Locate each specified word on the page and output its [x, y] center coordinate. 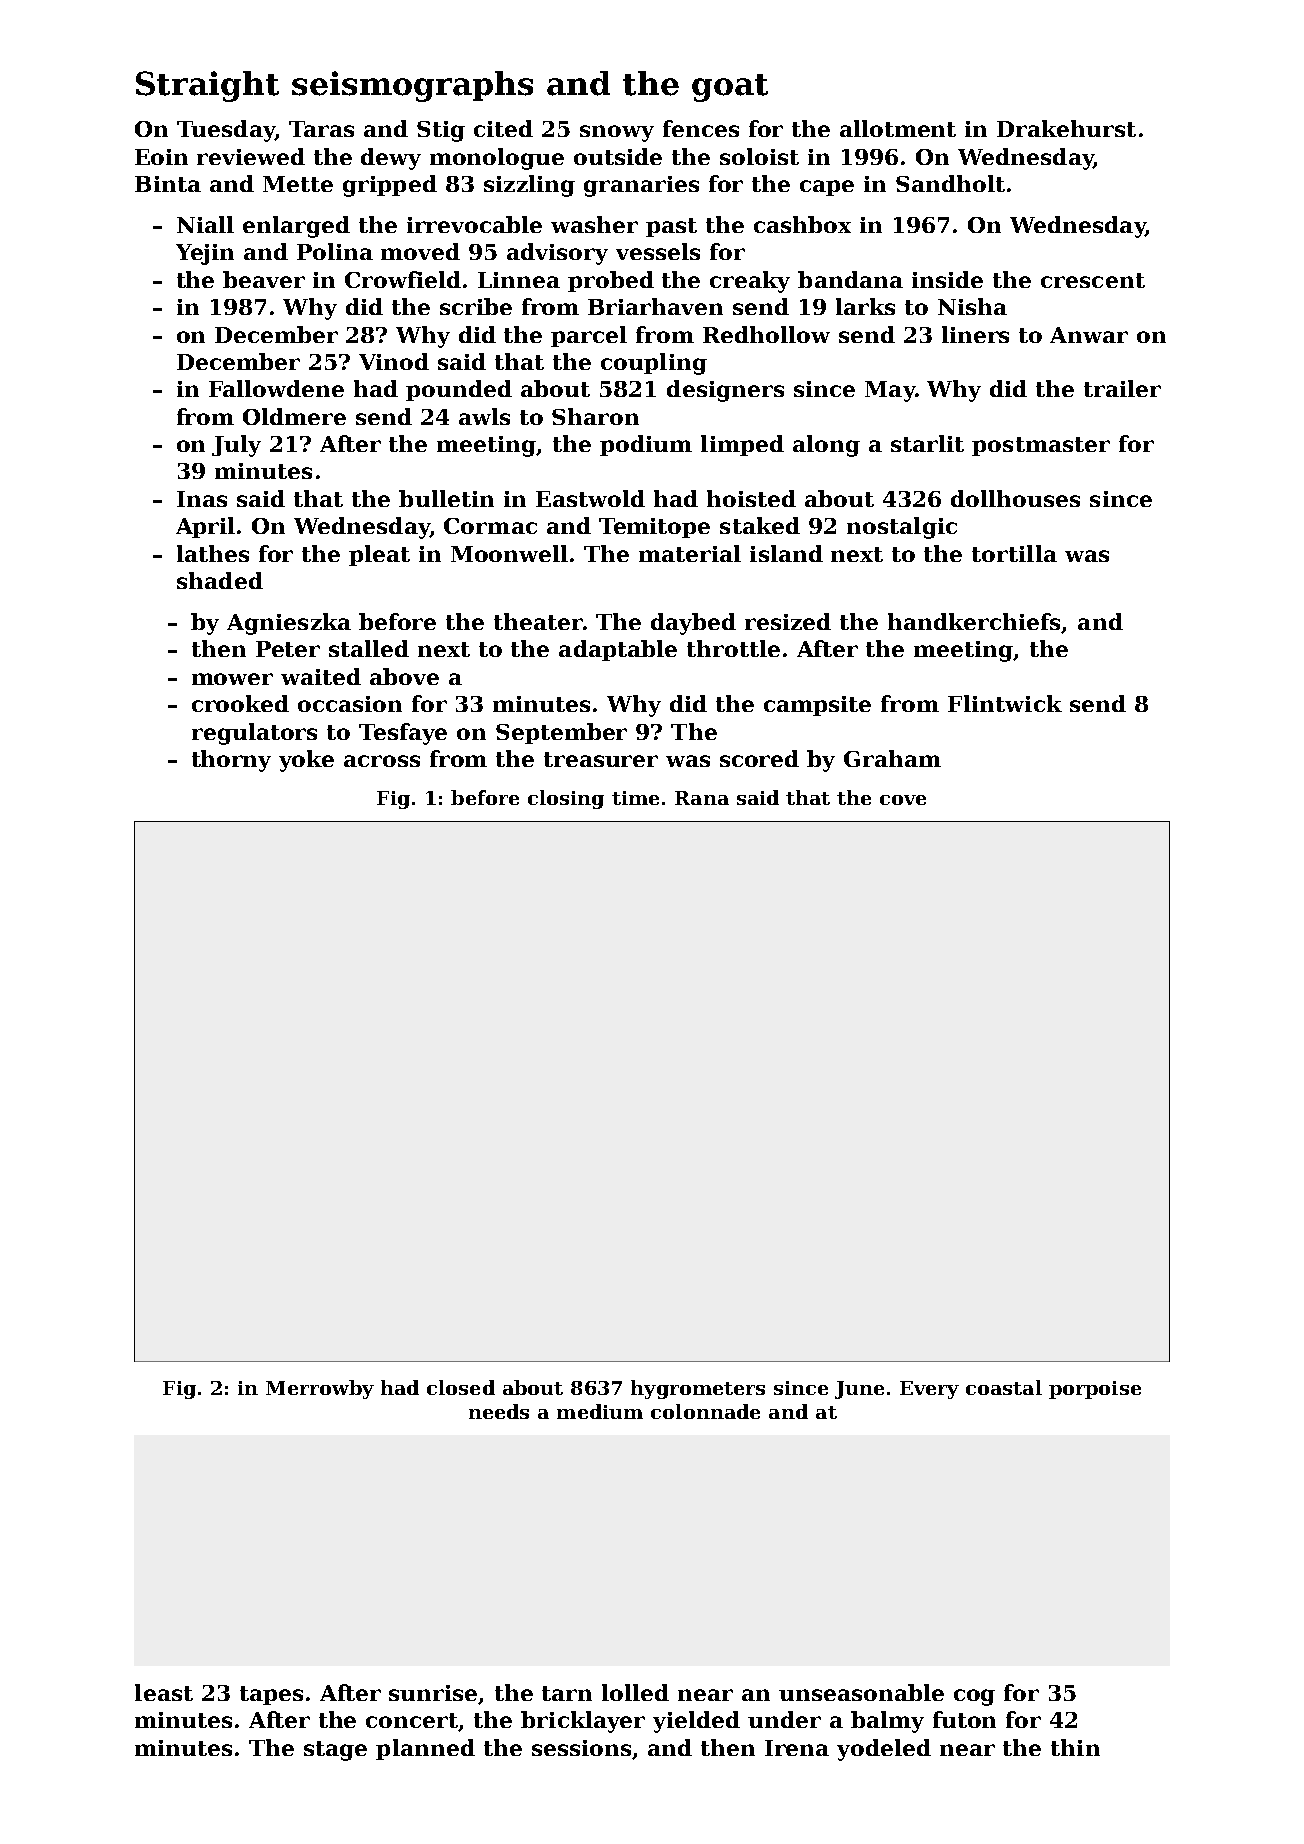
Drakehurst [1066, 128]
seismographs [412, 86]
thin [1075, 1747]
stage [335, 1751]
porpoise [1095, 1390]
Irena [797, 1748]
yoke [306, 761]
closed [461, 1387]
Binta [168, 184]
